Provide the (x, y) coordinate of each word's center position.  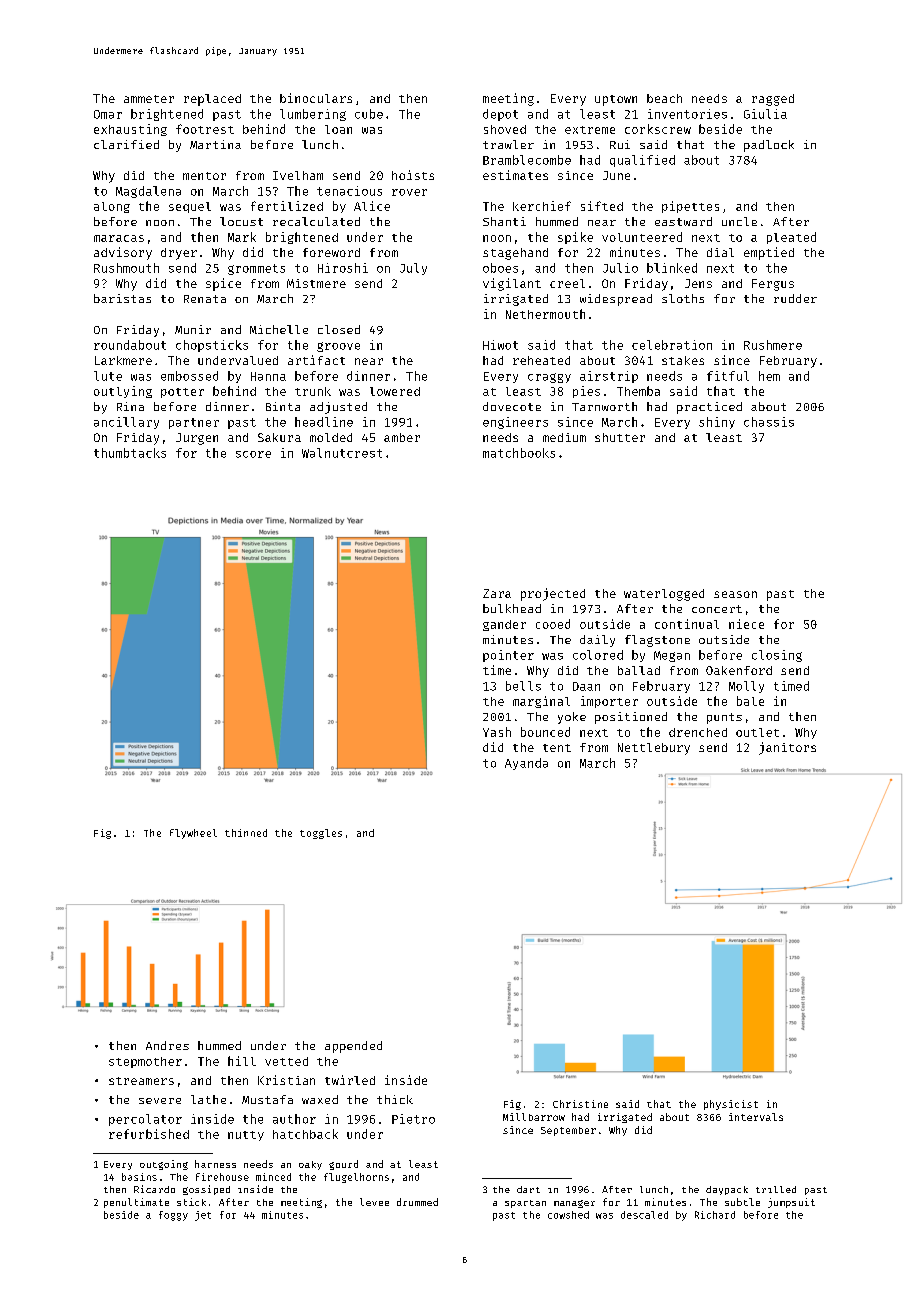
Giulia (765, 114)
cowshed (568, 1215)
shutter (620, 437)
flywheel (193, 834)
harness (215, 1164)
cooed (553, 624)
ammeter (149, 99)
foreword (331, 252)
